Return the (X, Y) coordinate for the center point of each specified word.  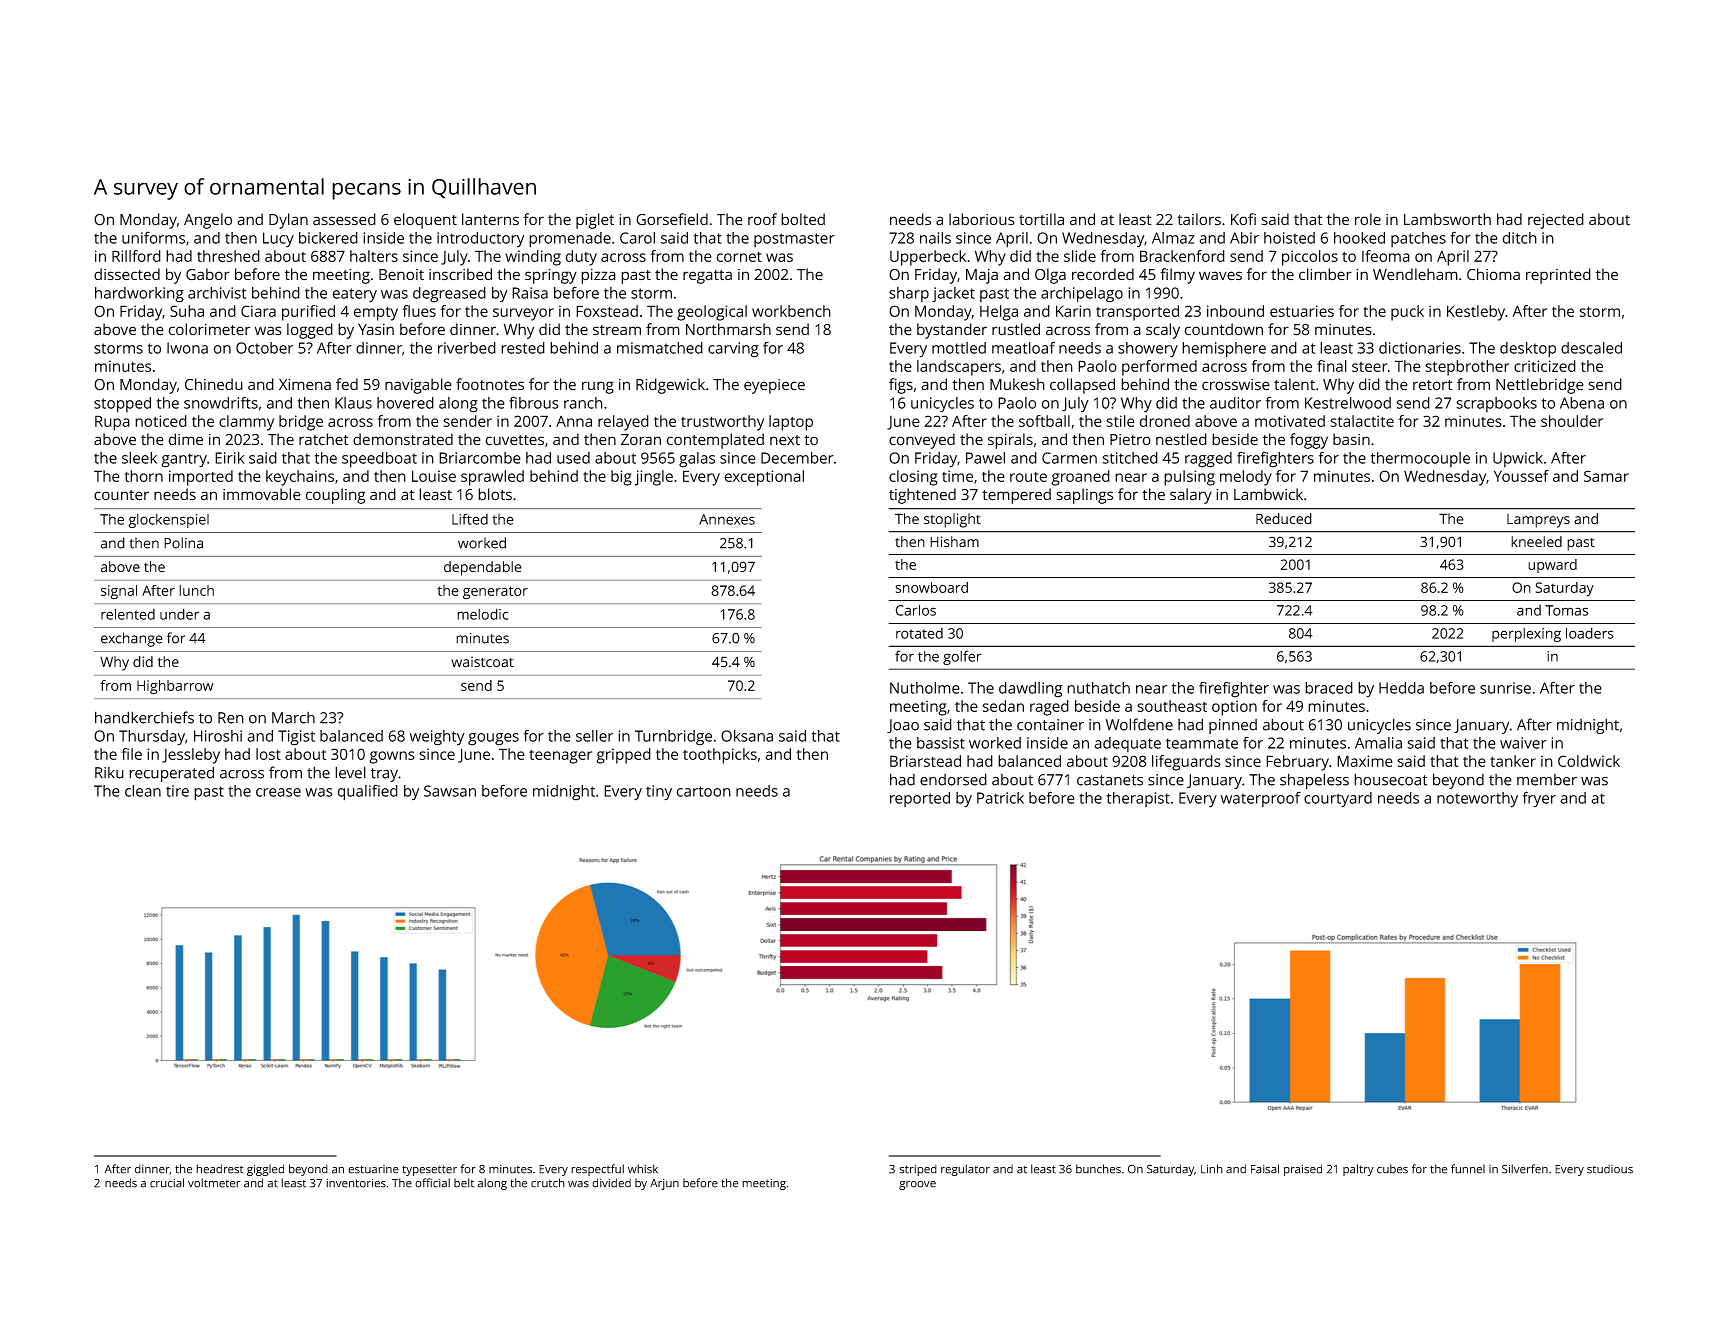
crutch (548, 1183)
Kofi (1243, 219)
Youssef (1521, 476)
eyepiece (774, 386)
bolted (803, 219)
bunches (1098, 1169)
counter (121, 495)
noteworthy (1477, 800)
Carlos (915, 610)
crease (278, 792)
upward (1552, 566)
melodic (482, 614)
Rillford (136, 256)
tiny (659, 793)
